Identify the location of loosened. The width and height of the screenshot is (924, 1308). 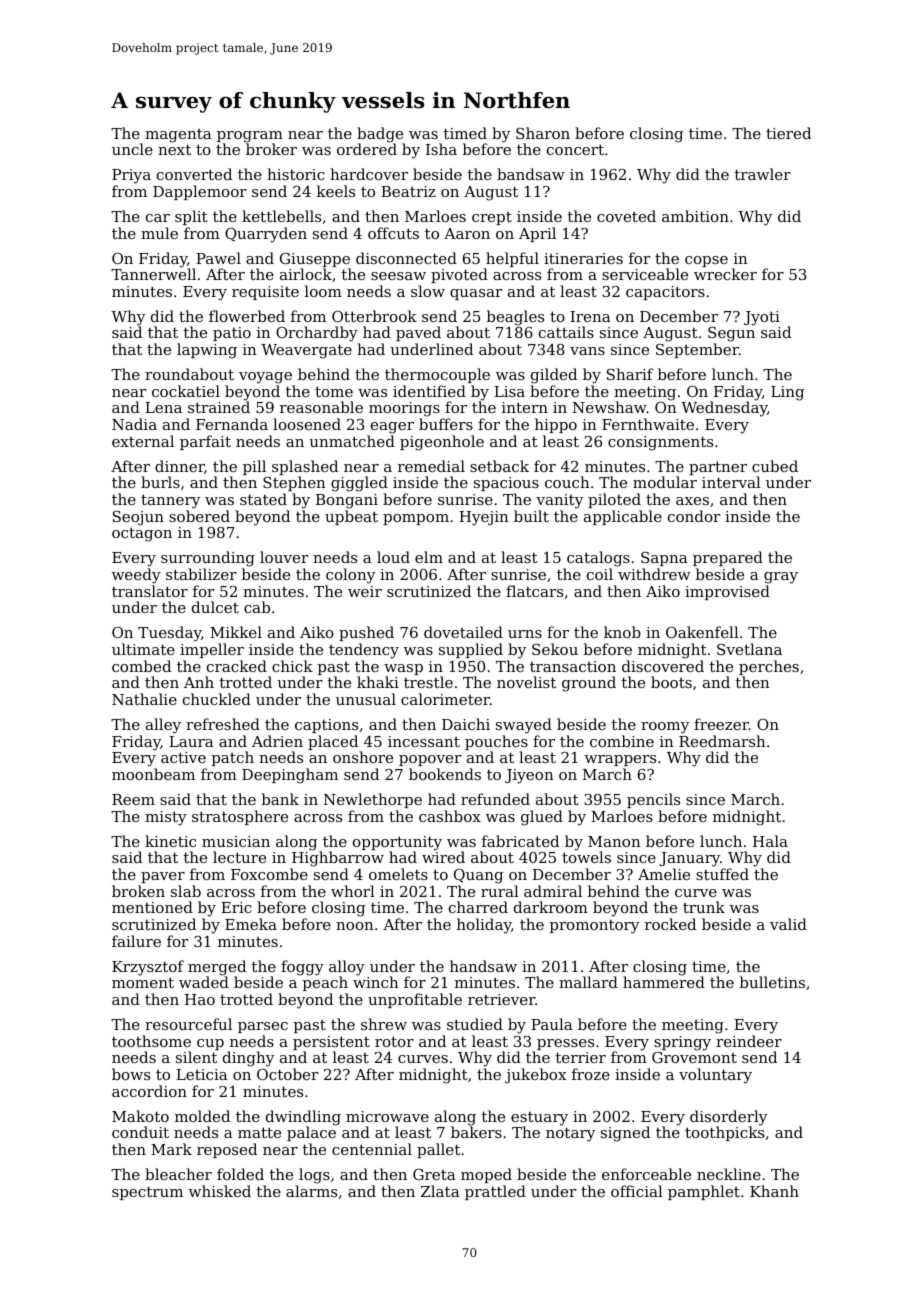
(307, 424).
